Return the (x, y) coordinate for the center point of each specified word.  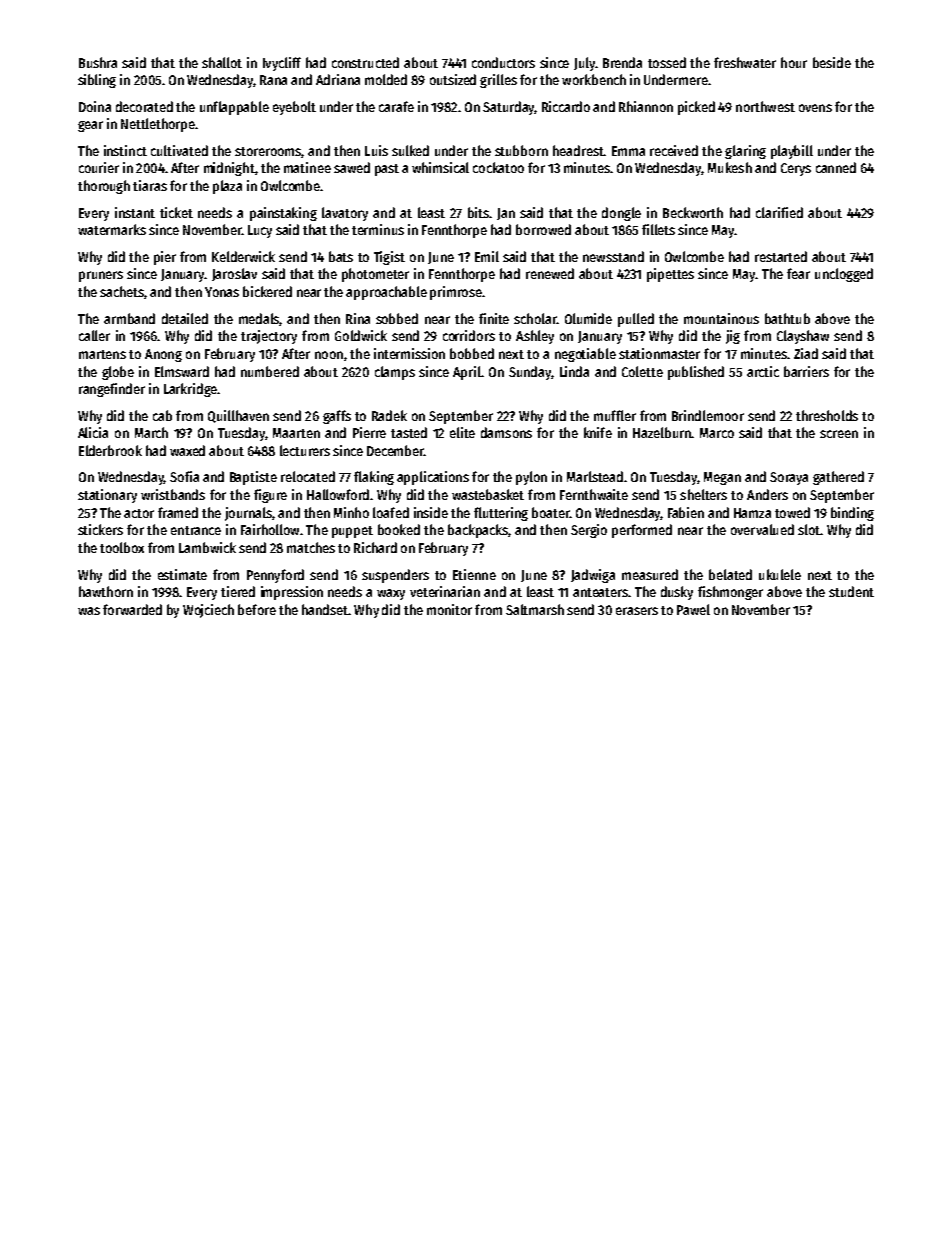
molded (386, 79)
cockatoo (498, 167)
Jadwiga (593, 576)
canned (836, 167)
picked (696, 108)
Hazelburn (662, 432)
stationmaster (659, 353)
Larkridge (190, 390)
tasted (409, 432)
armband (129, 318)
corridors (469, 335)
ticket (176, 212)
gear (90, 126)
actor (139, 513)
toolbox (122, 547)
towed (792, 512)
